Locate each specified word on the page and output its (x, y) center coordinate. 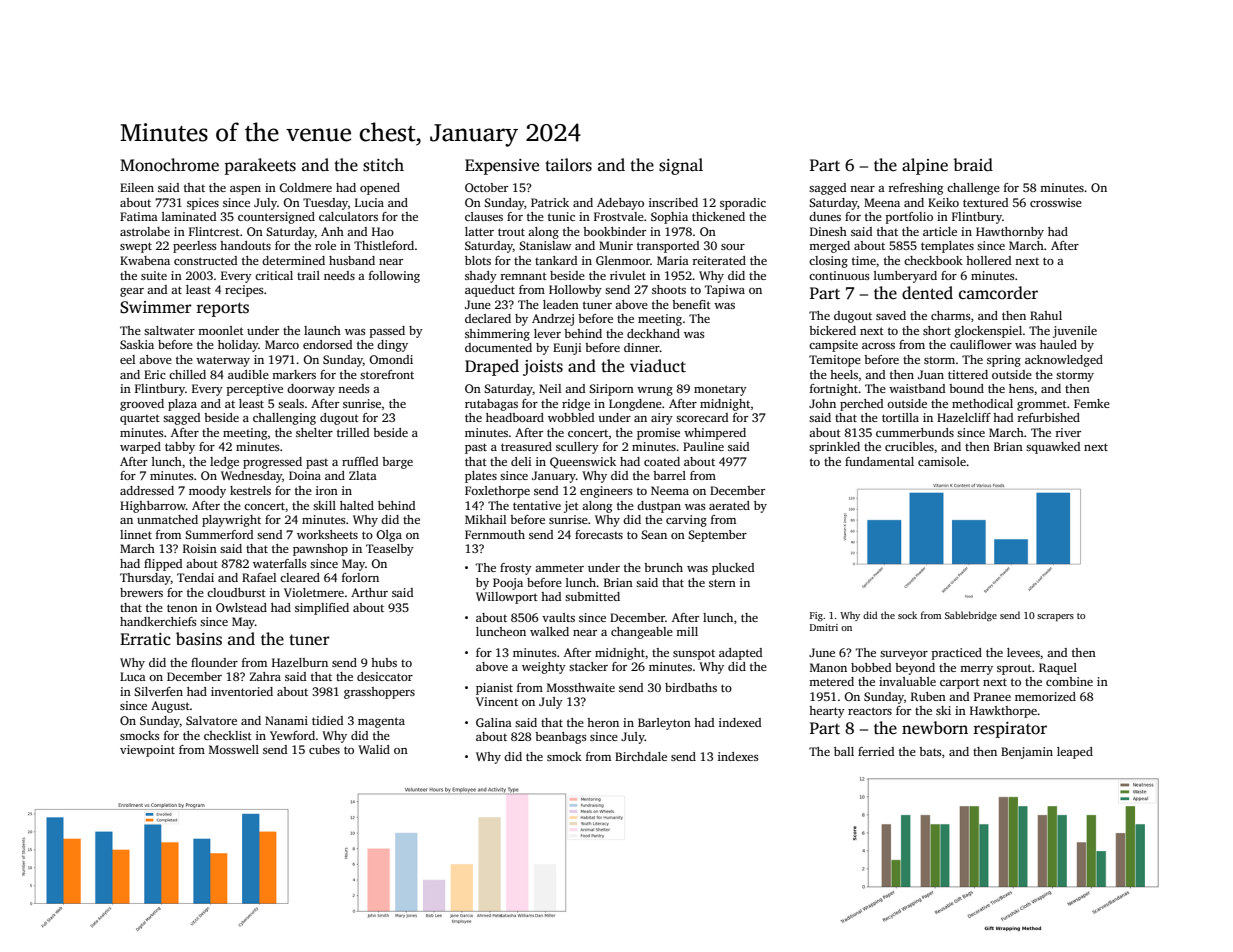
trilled (353, 432)
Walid (374, 749)
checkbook (933, 260)
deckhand (653, 333)
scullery (577, 448)
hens (1021, 388)
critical (274, 275)
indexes (738, 756)
